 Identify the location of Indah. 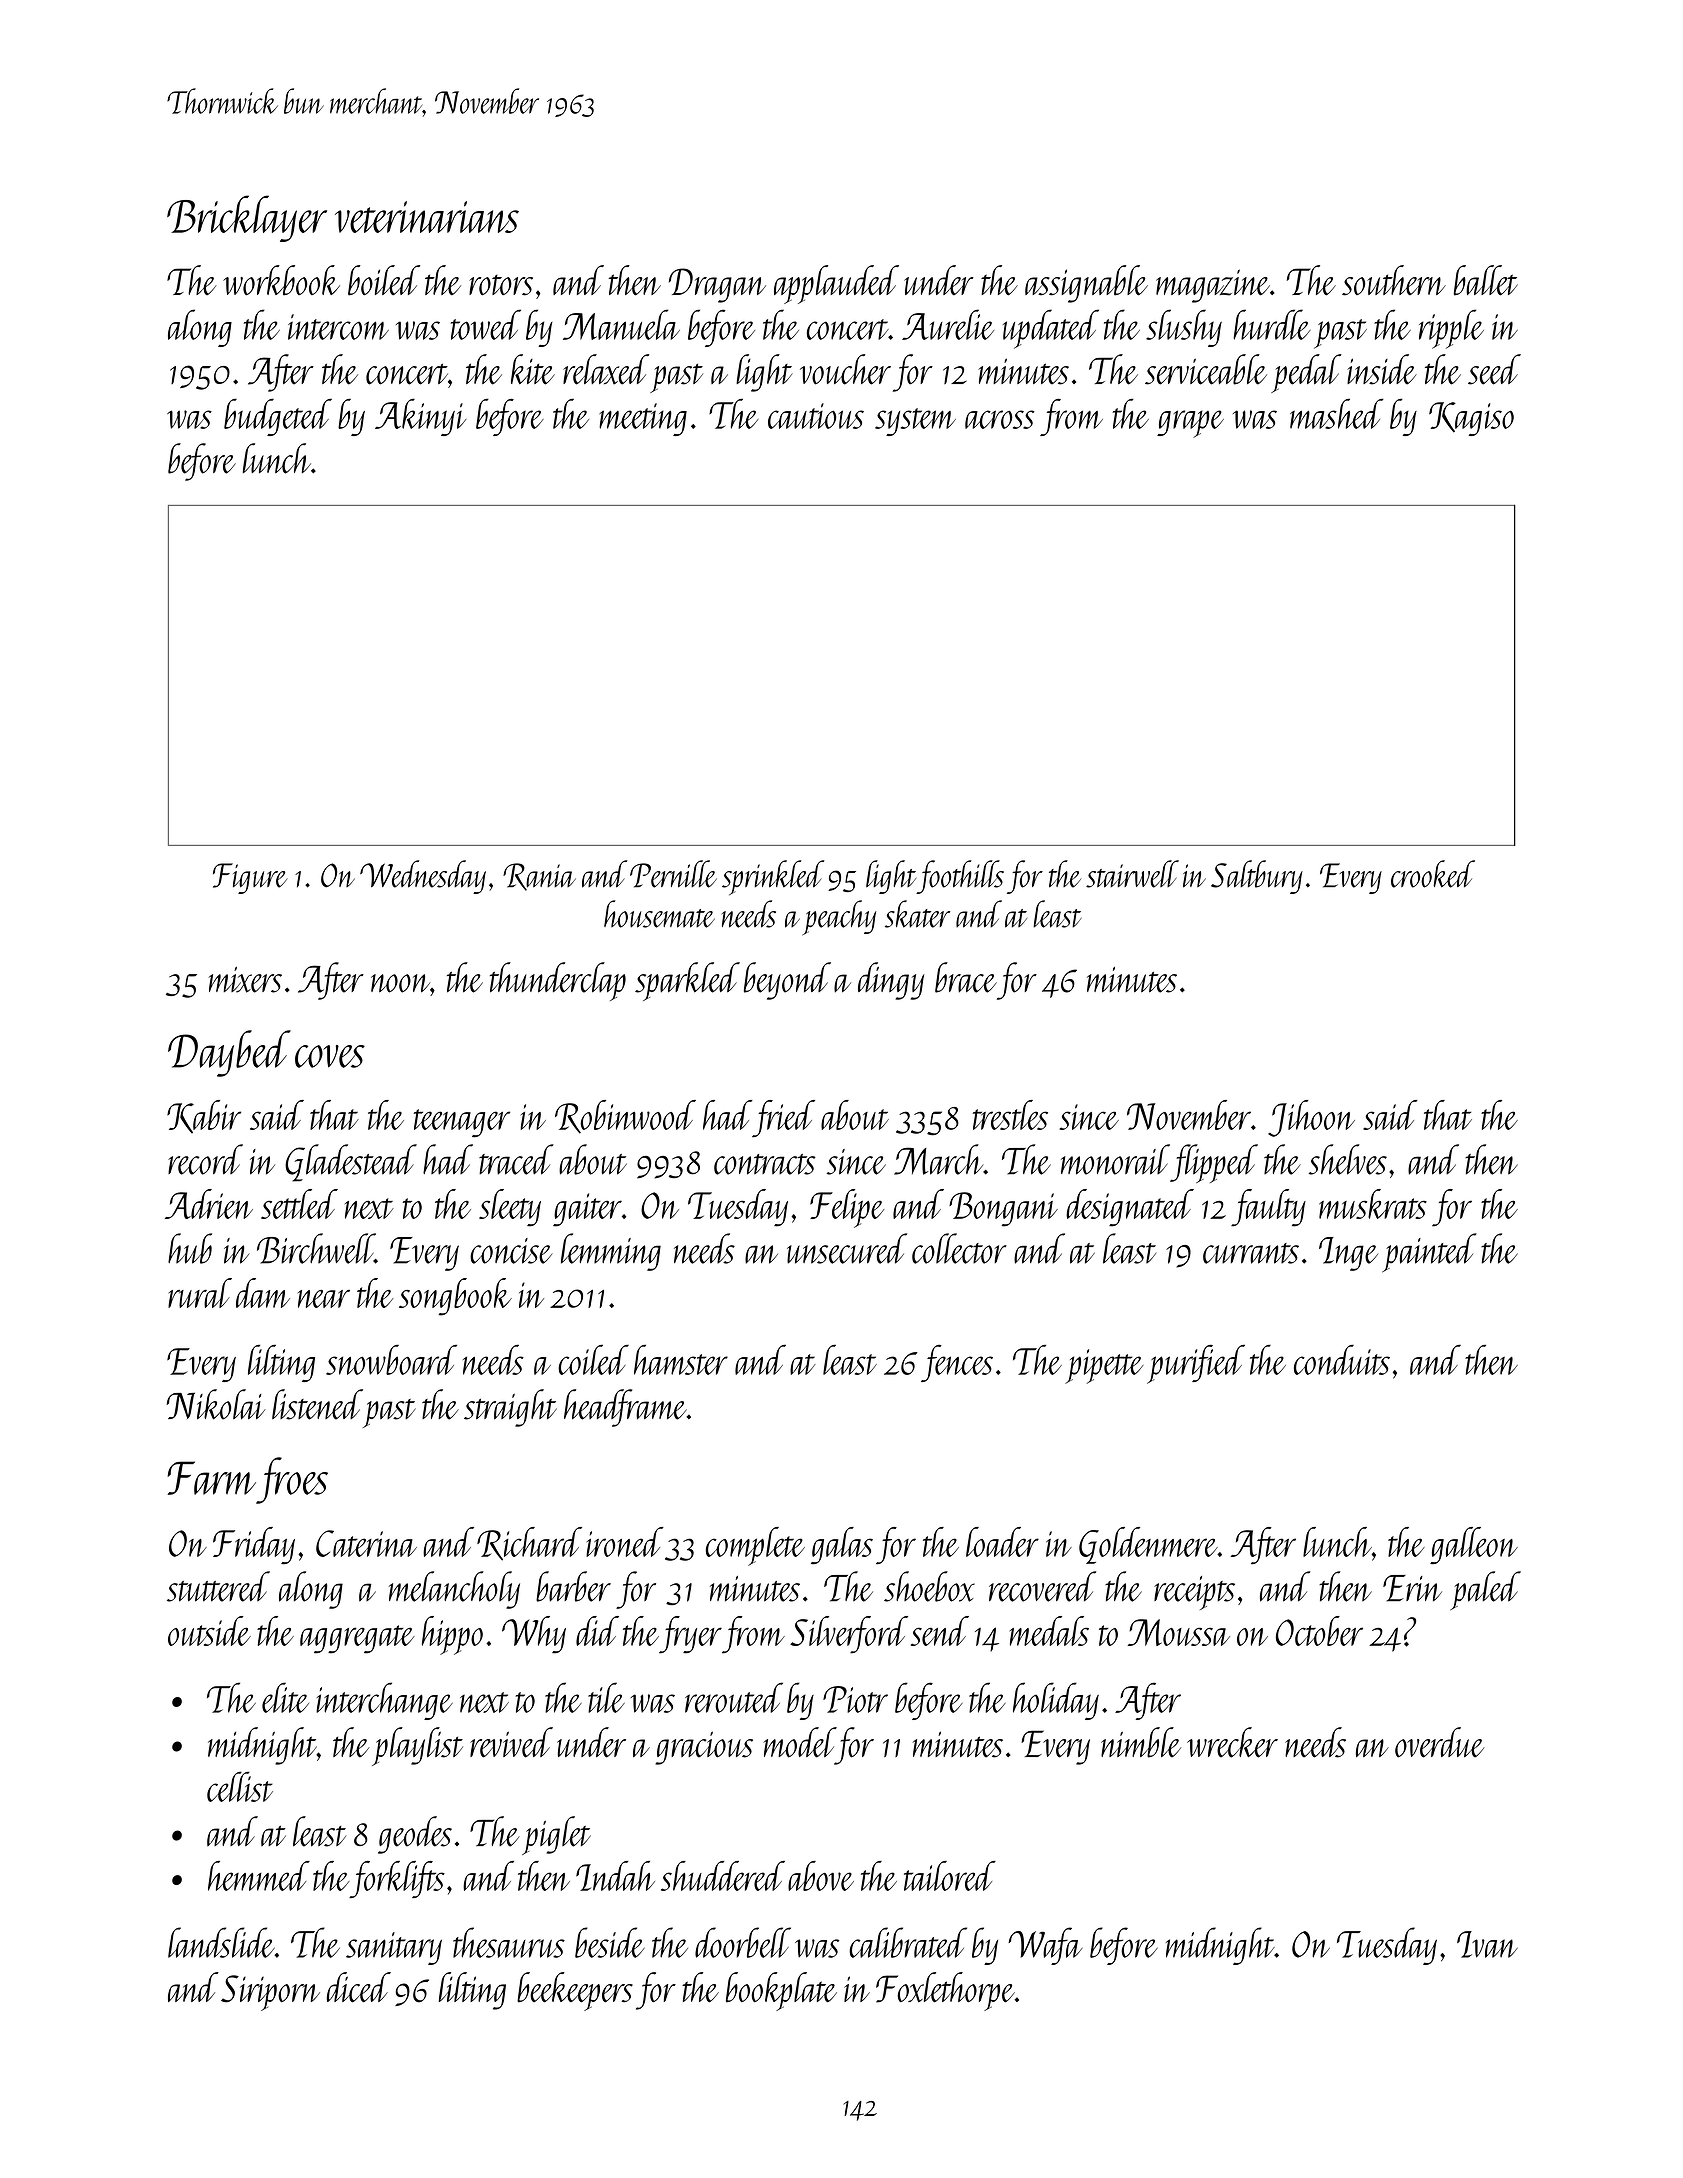
(615, 1876).
